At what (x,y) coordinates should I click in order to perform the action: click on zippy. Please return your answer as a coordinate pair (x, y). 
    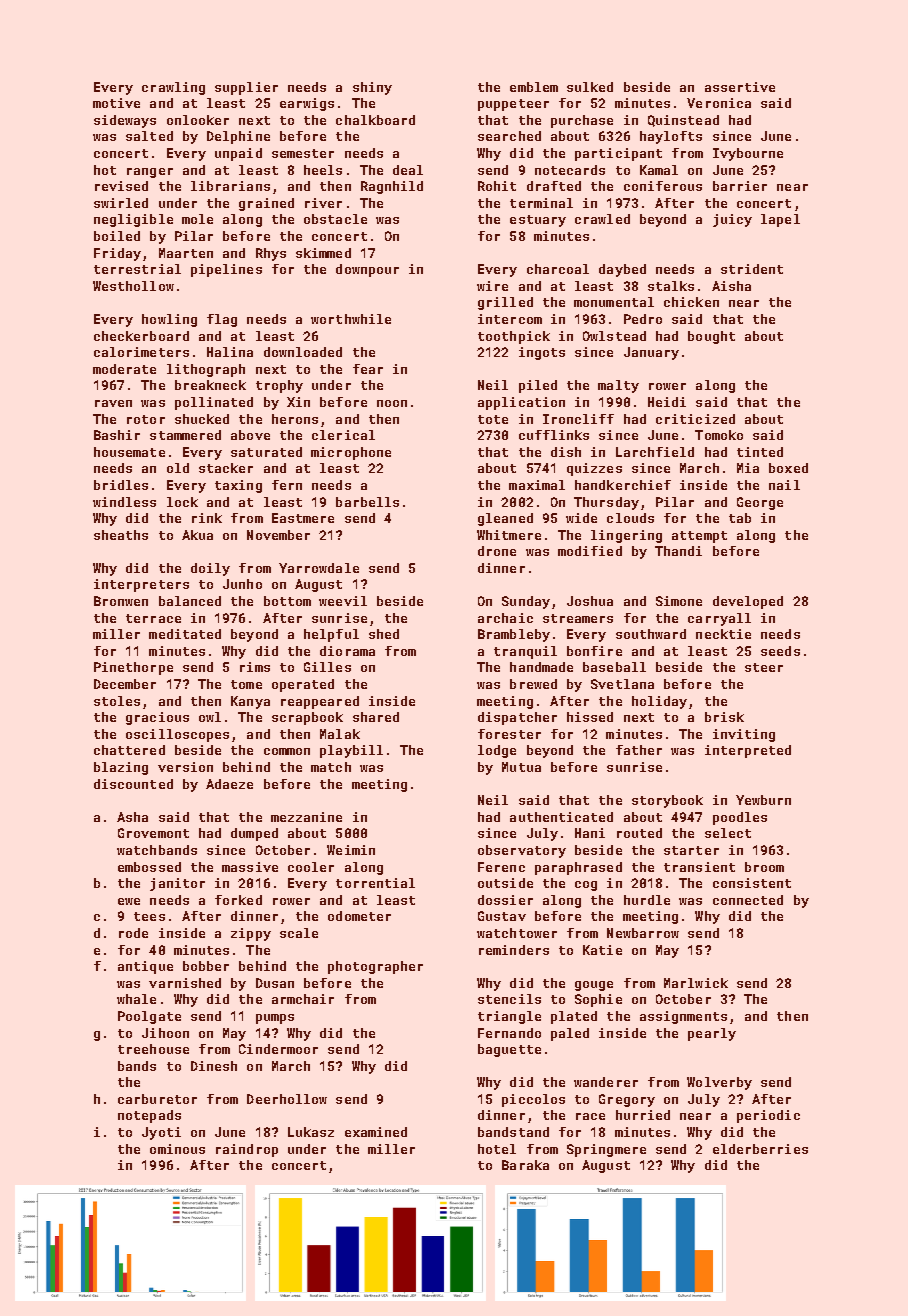
    Looking at the image, I should click on (251, 934).
